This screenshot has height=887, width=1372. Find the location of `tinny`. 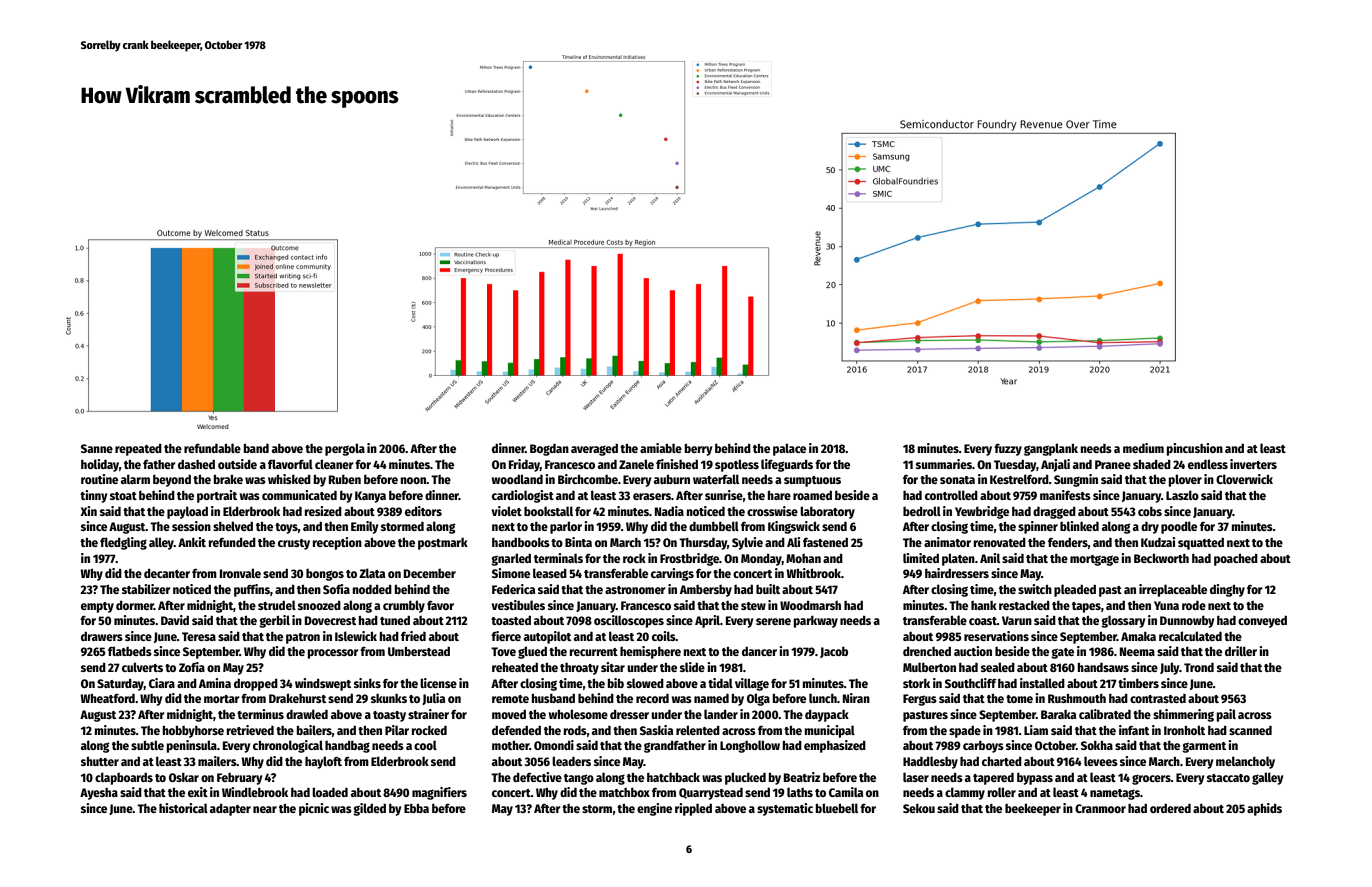

tinny is located at coordinates (93, 496).
